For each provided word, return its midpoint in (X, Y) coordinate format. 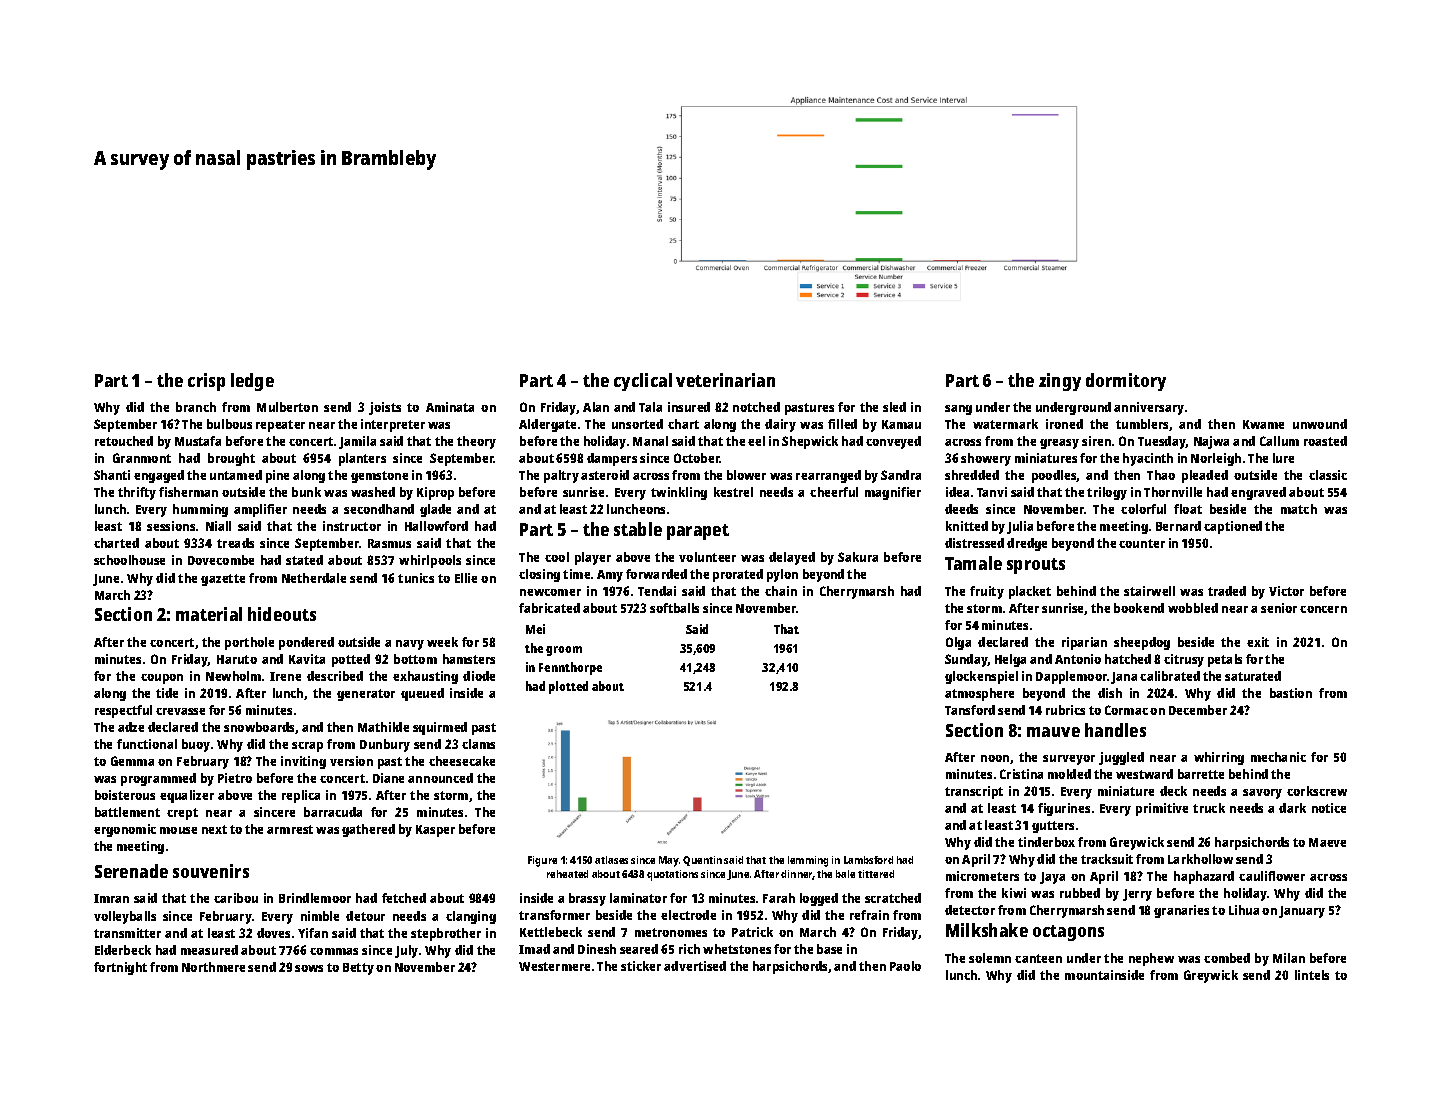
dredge (1027, 544)
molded (1069, 774)
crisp (206, 382)
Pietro (235, 778)
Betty (358, 969)
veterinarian (725, 380)
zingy (1060, 382)
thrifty (137, 493)
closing (539, 575)
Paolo (905, 966)
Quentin (702, 861)
